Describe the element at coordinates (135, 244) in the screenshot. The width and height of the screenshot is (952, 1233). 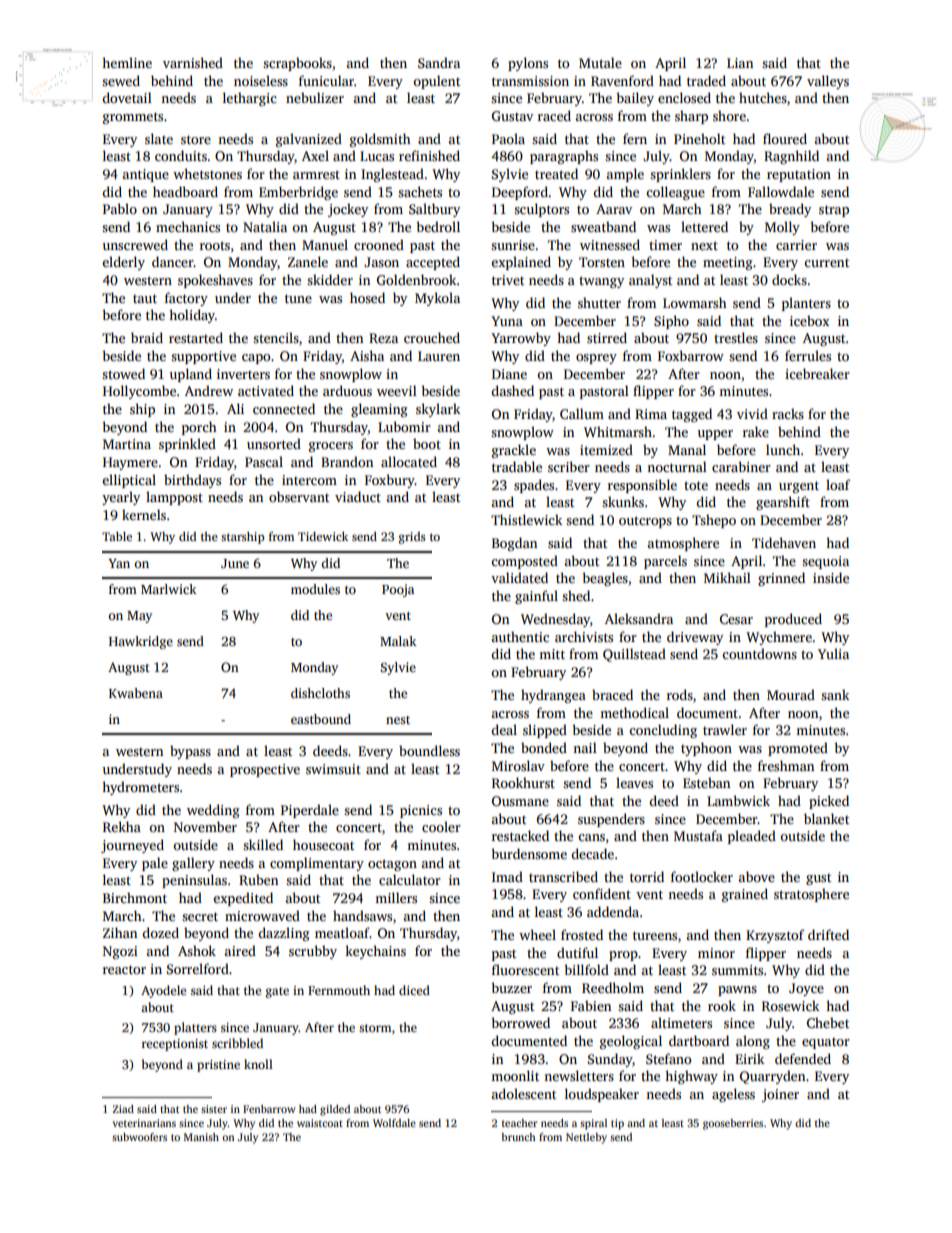
I see `unscrewed` at that location.
